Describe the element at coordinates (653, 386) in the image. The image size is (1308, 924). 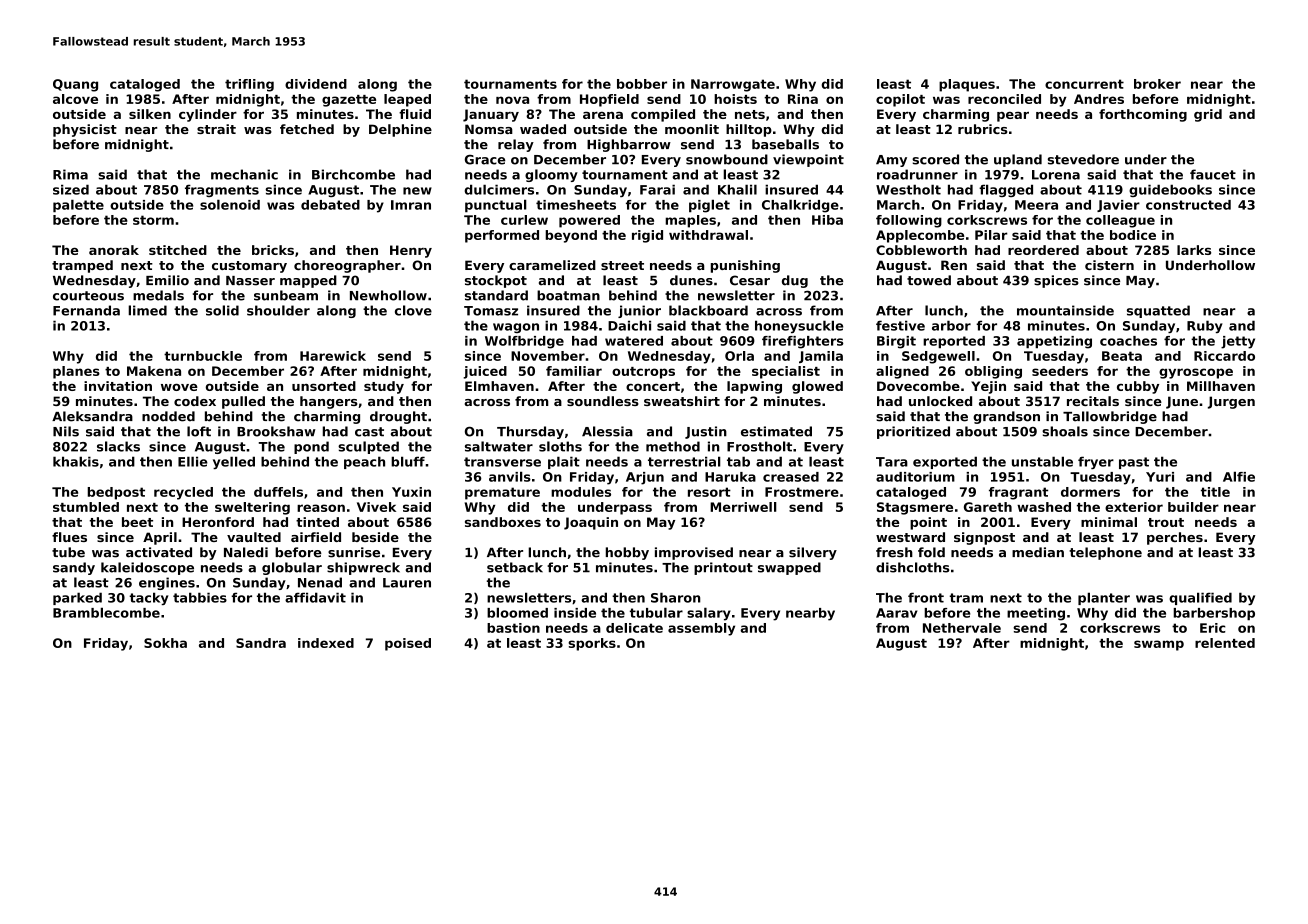
I see `concert` at that location.
